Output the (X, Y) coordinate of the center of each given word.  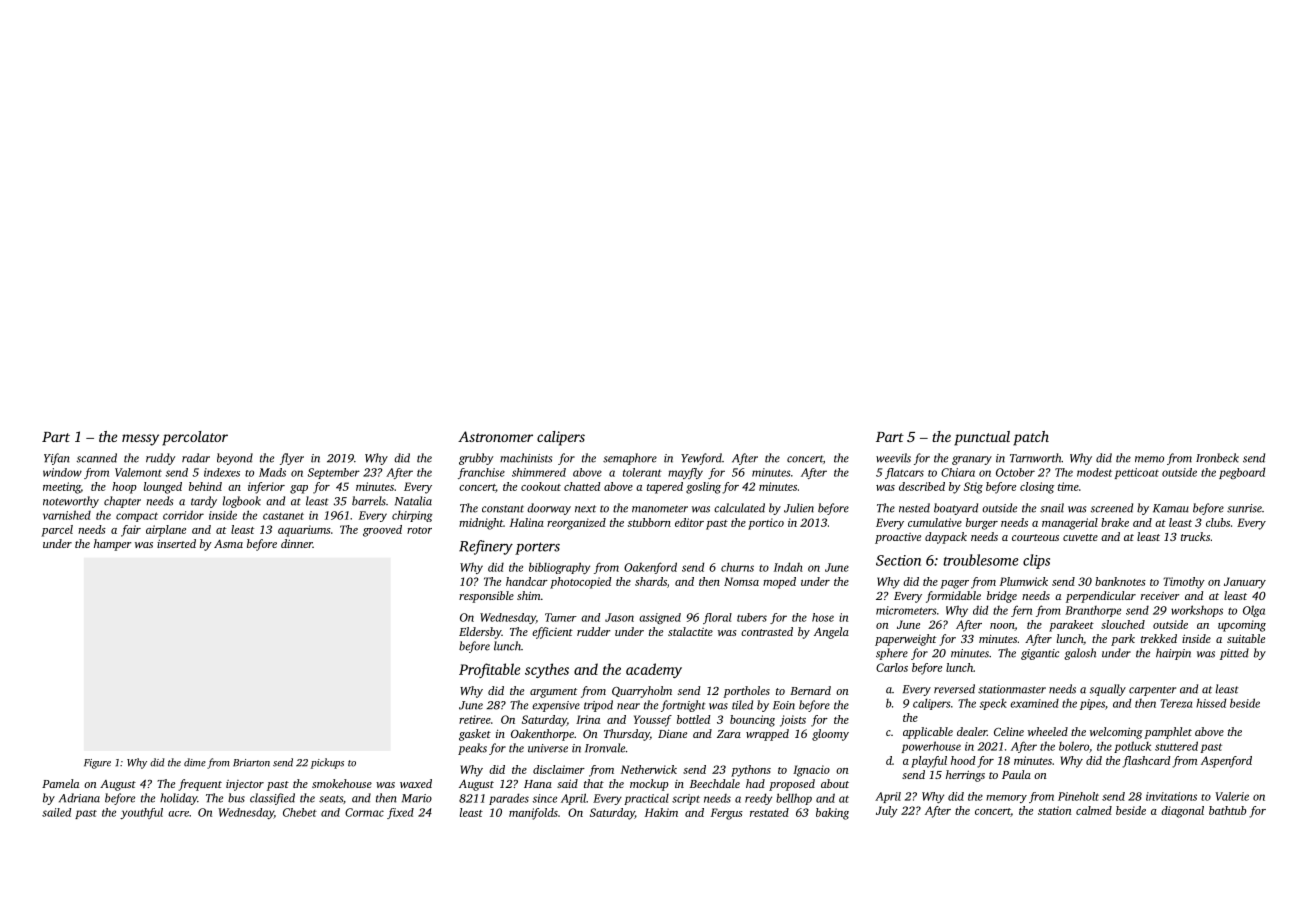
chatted (582, 486)
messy (140, 440)
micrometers (906, 610)
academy (654, 670)
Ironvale (605, 748)
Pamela (60, 783)
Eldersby (480, 633)
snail (1052, 508)
